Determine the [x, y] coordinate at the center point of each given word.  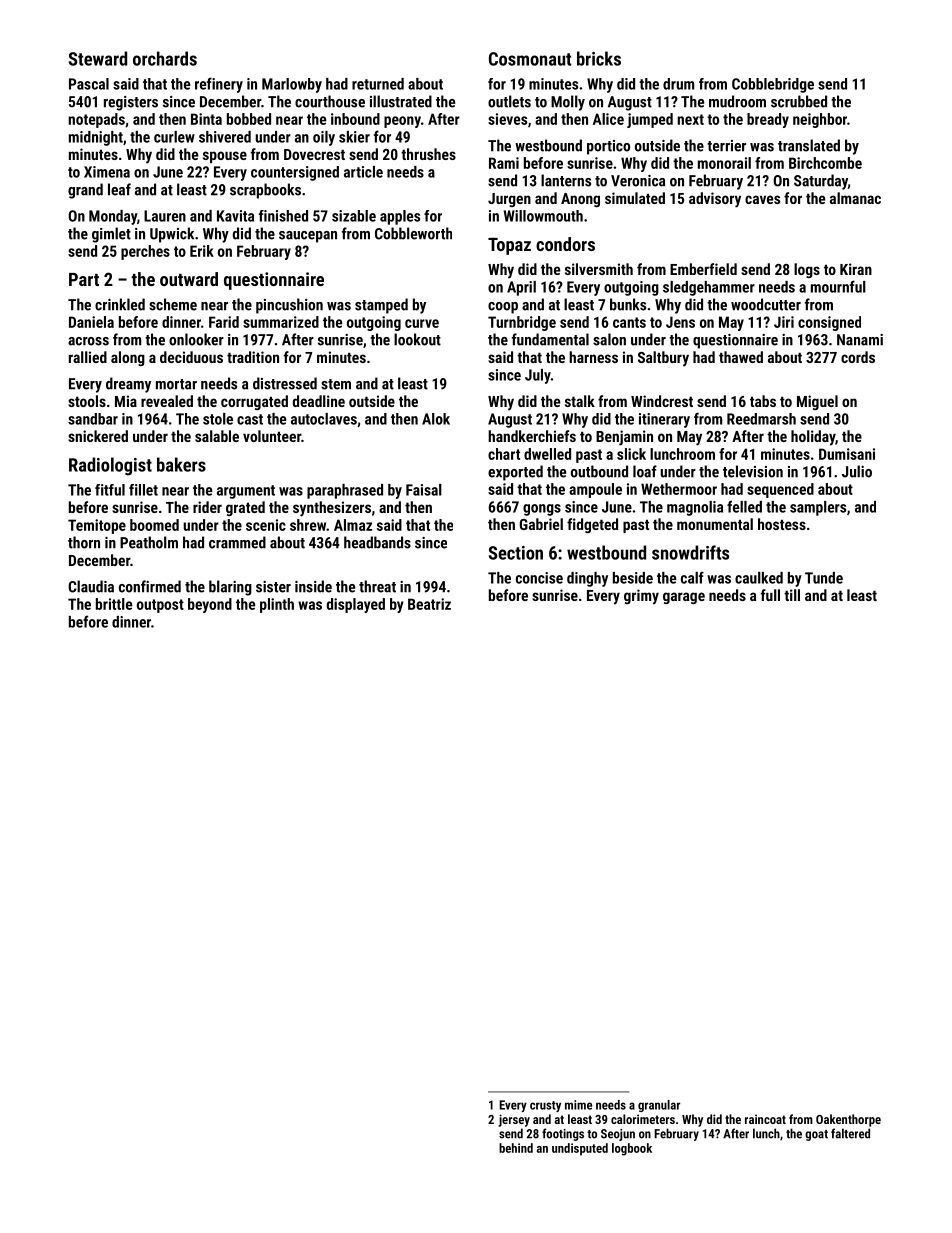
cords [858, 357]
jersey [514, 1120]
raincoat [765, 1119]
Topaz [509, 246]
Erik [202, 251]
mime [578, 1105]
